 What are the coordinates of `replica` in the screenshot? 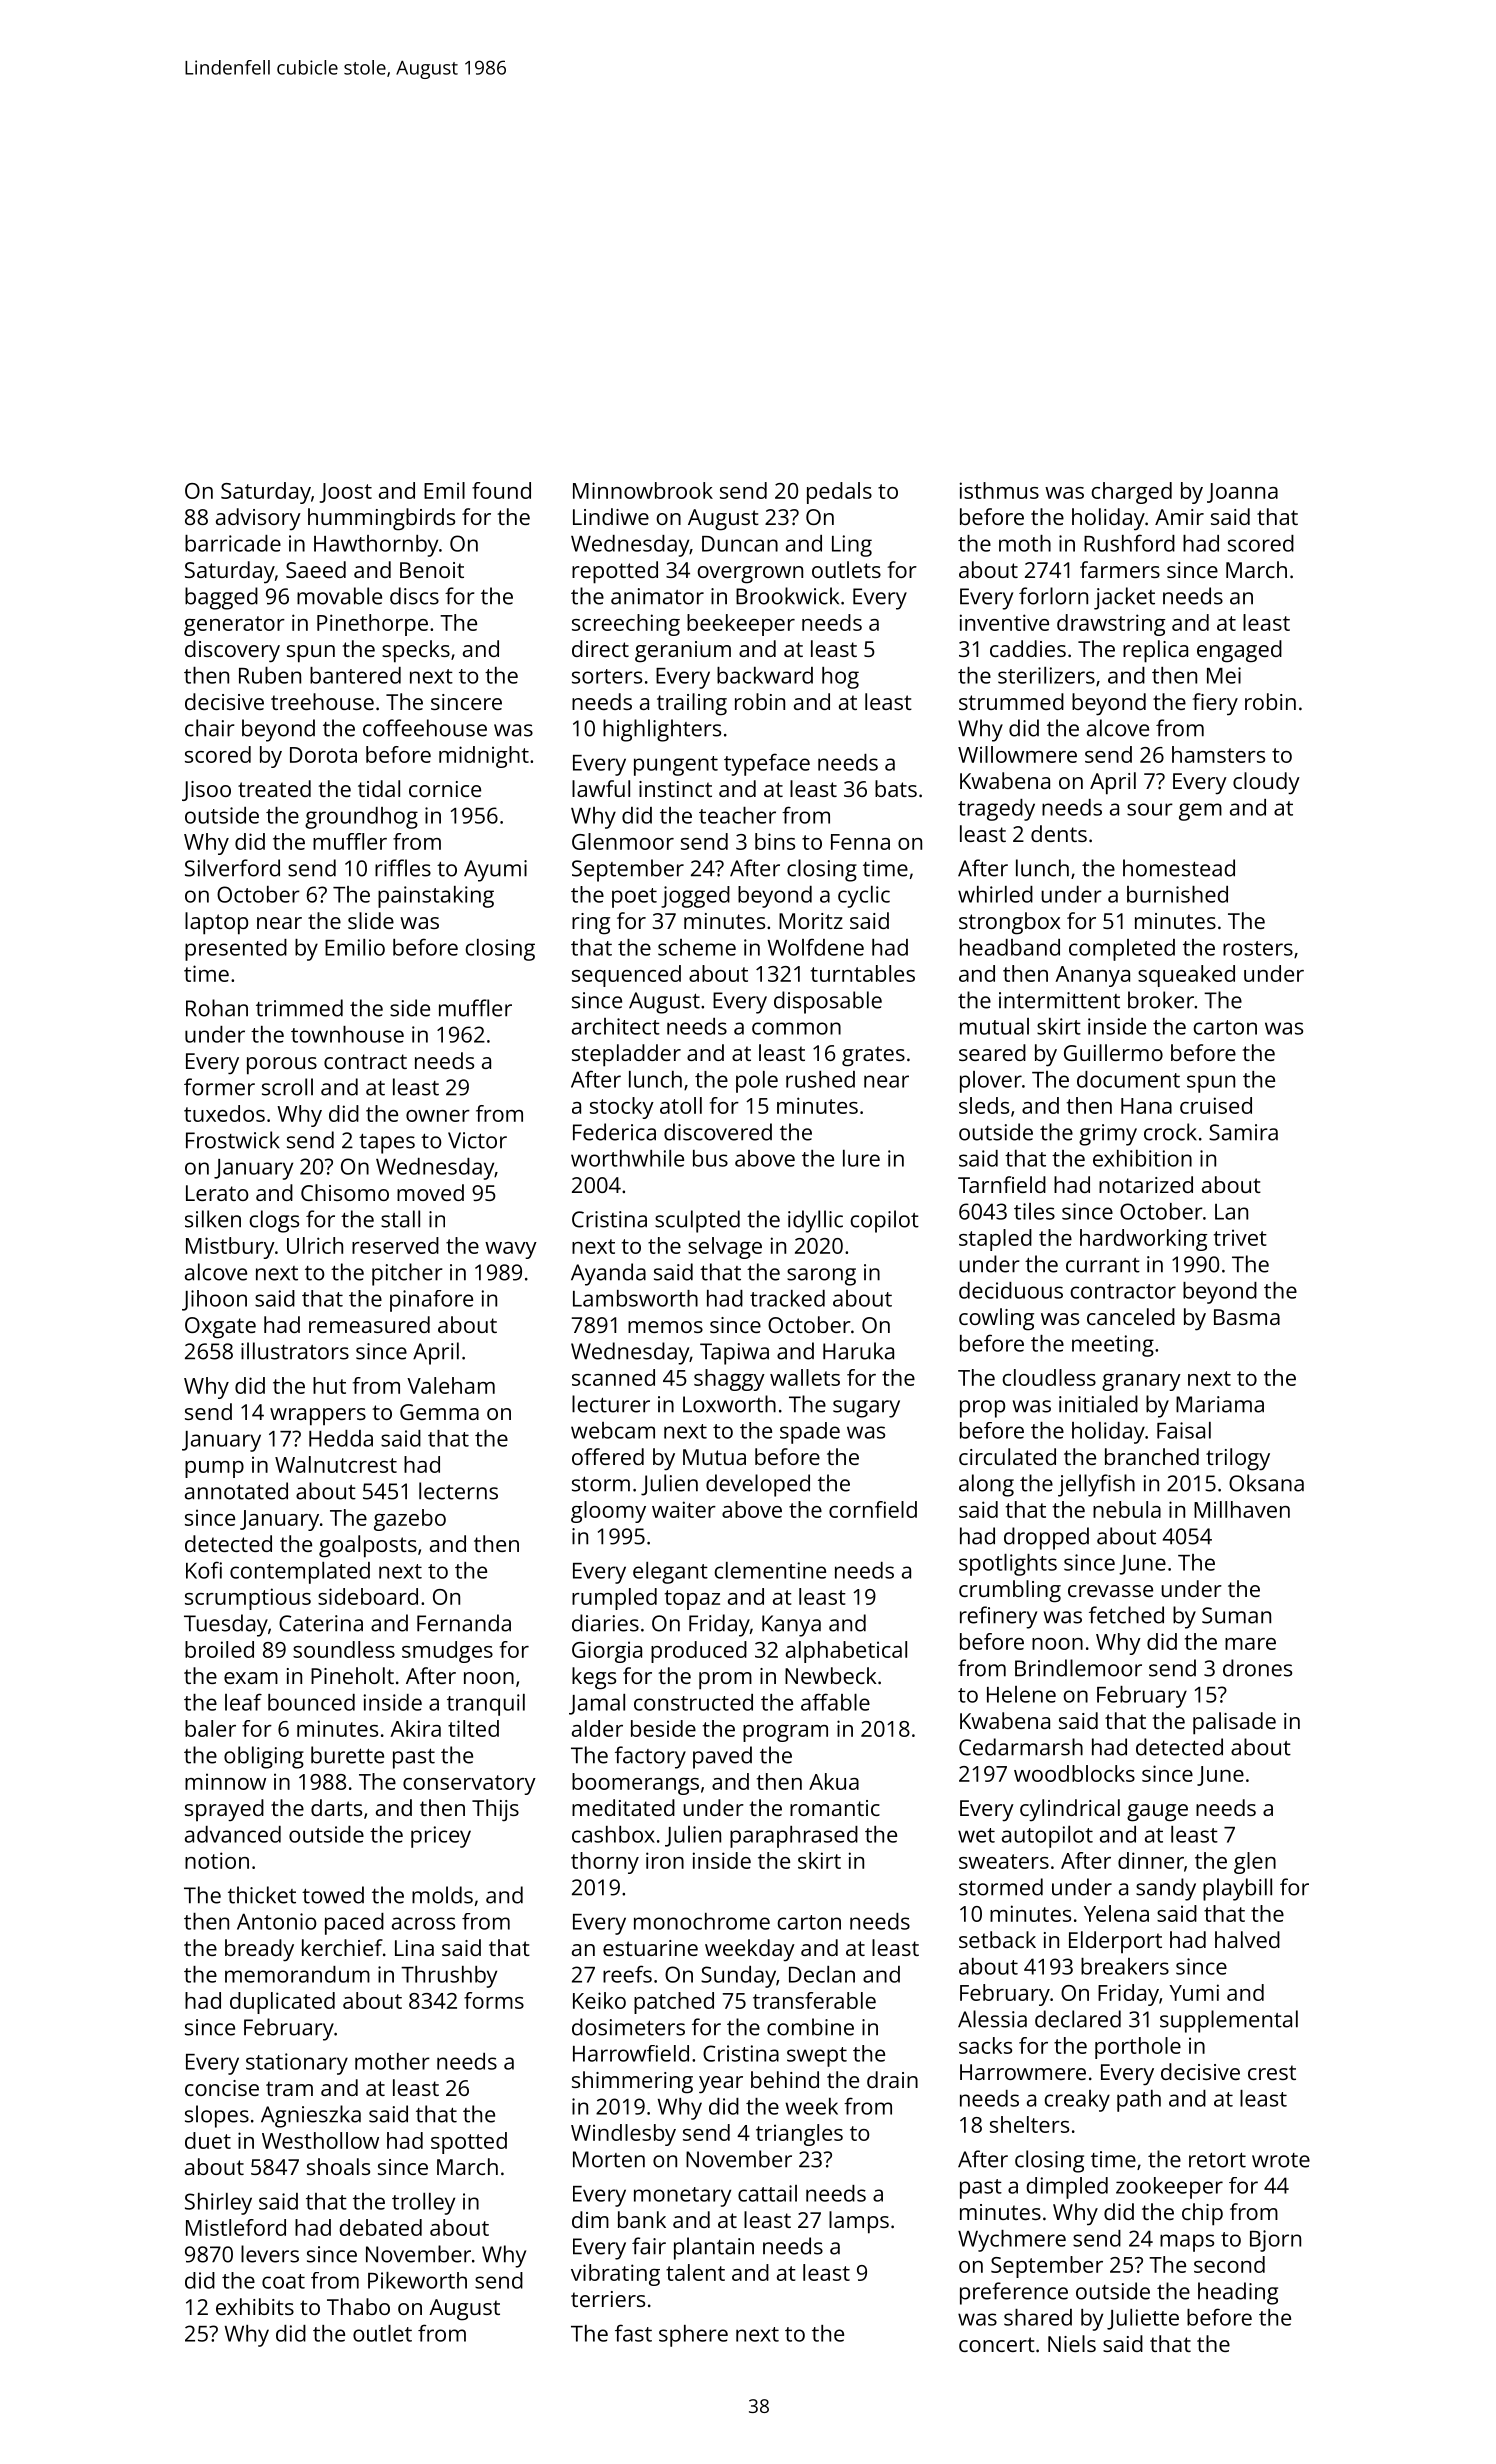 It's located at (1155, 651).
